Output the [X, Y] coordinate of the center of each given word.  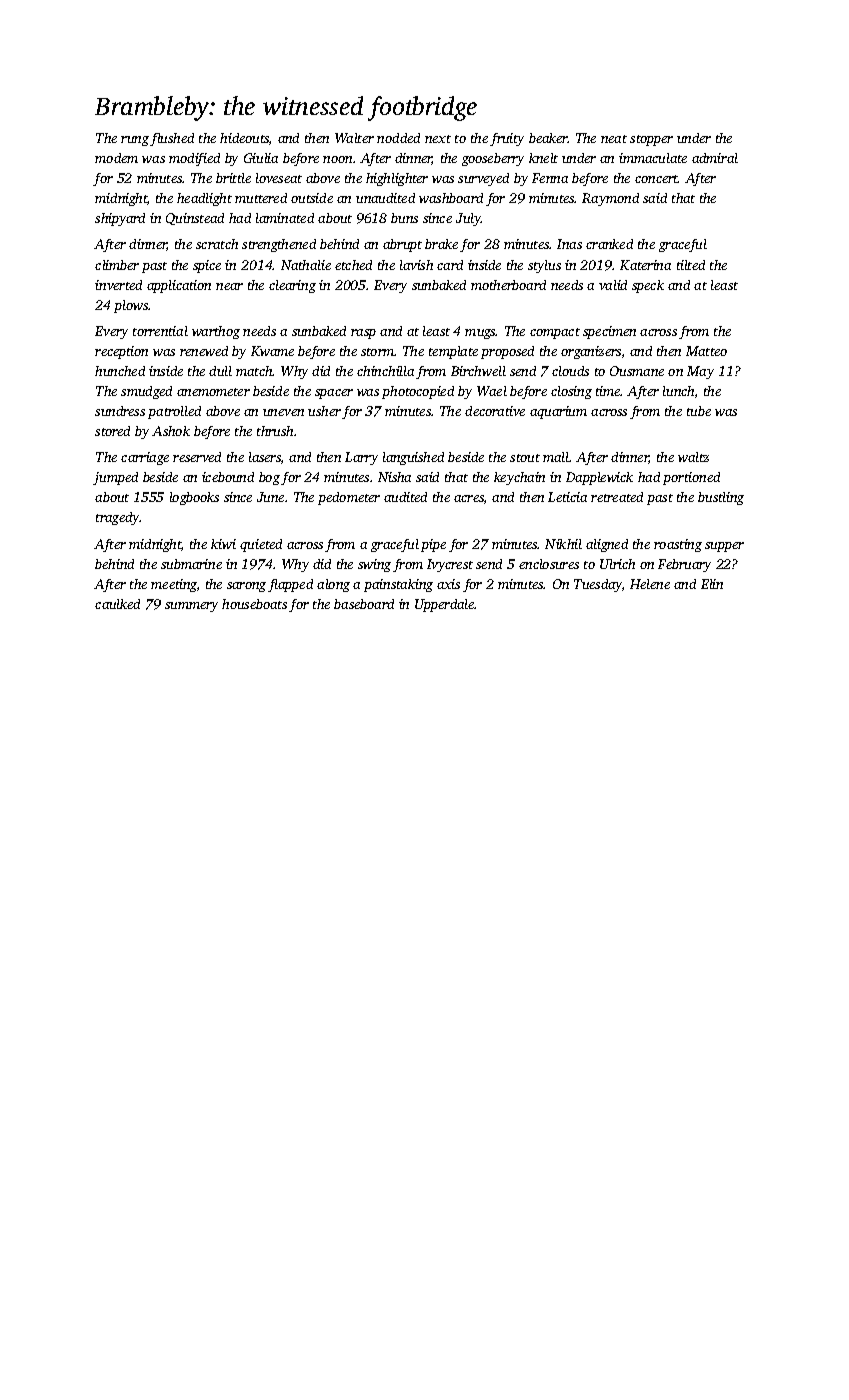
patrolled [174, 412]
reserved [197, 457]
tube [699, 411]
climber [117, 265]
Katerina [645, 265]
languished [413, 458]
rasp [363, 334]
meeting [174, 585]
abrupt [402, 245]
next [438, 139]
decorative [495, 411]
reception [121, 352]
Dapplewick [599, 478]
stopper [651, 140]
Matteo [706, 351]
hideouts [244, 138]
